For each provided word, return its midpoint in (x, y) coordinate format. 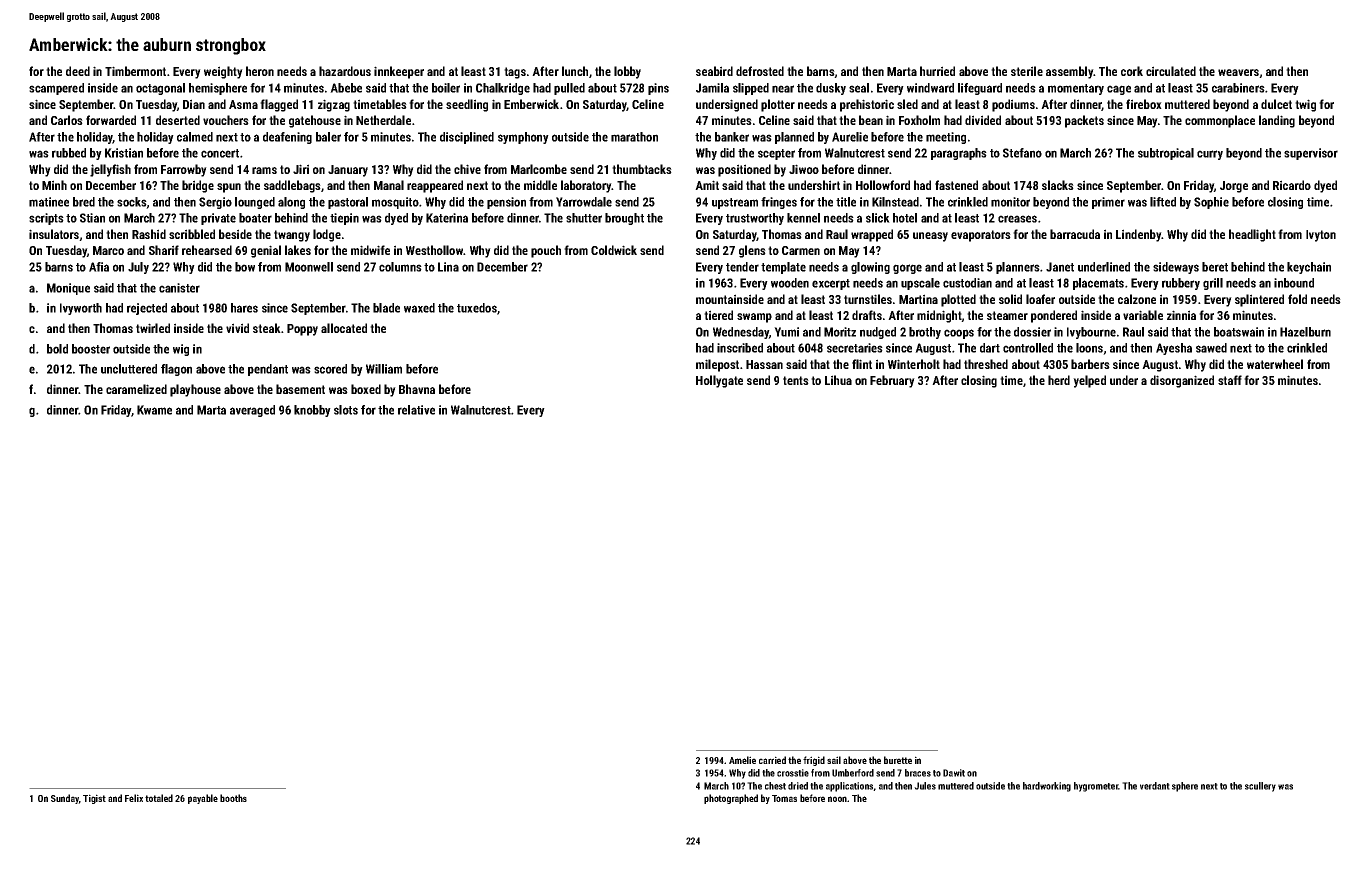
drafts (867, 315)
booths (233, 798)
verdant (1155, 786)
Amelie (742, 760)
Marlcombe (539, 169)
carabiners (1238, 88)
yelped (1089, 381)
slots (346, 410)
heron (260, 71)
